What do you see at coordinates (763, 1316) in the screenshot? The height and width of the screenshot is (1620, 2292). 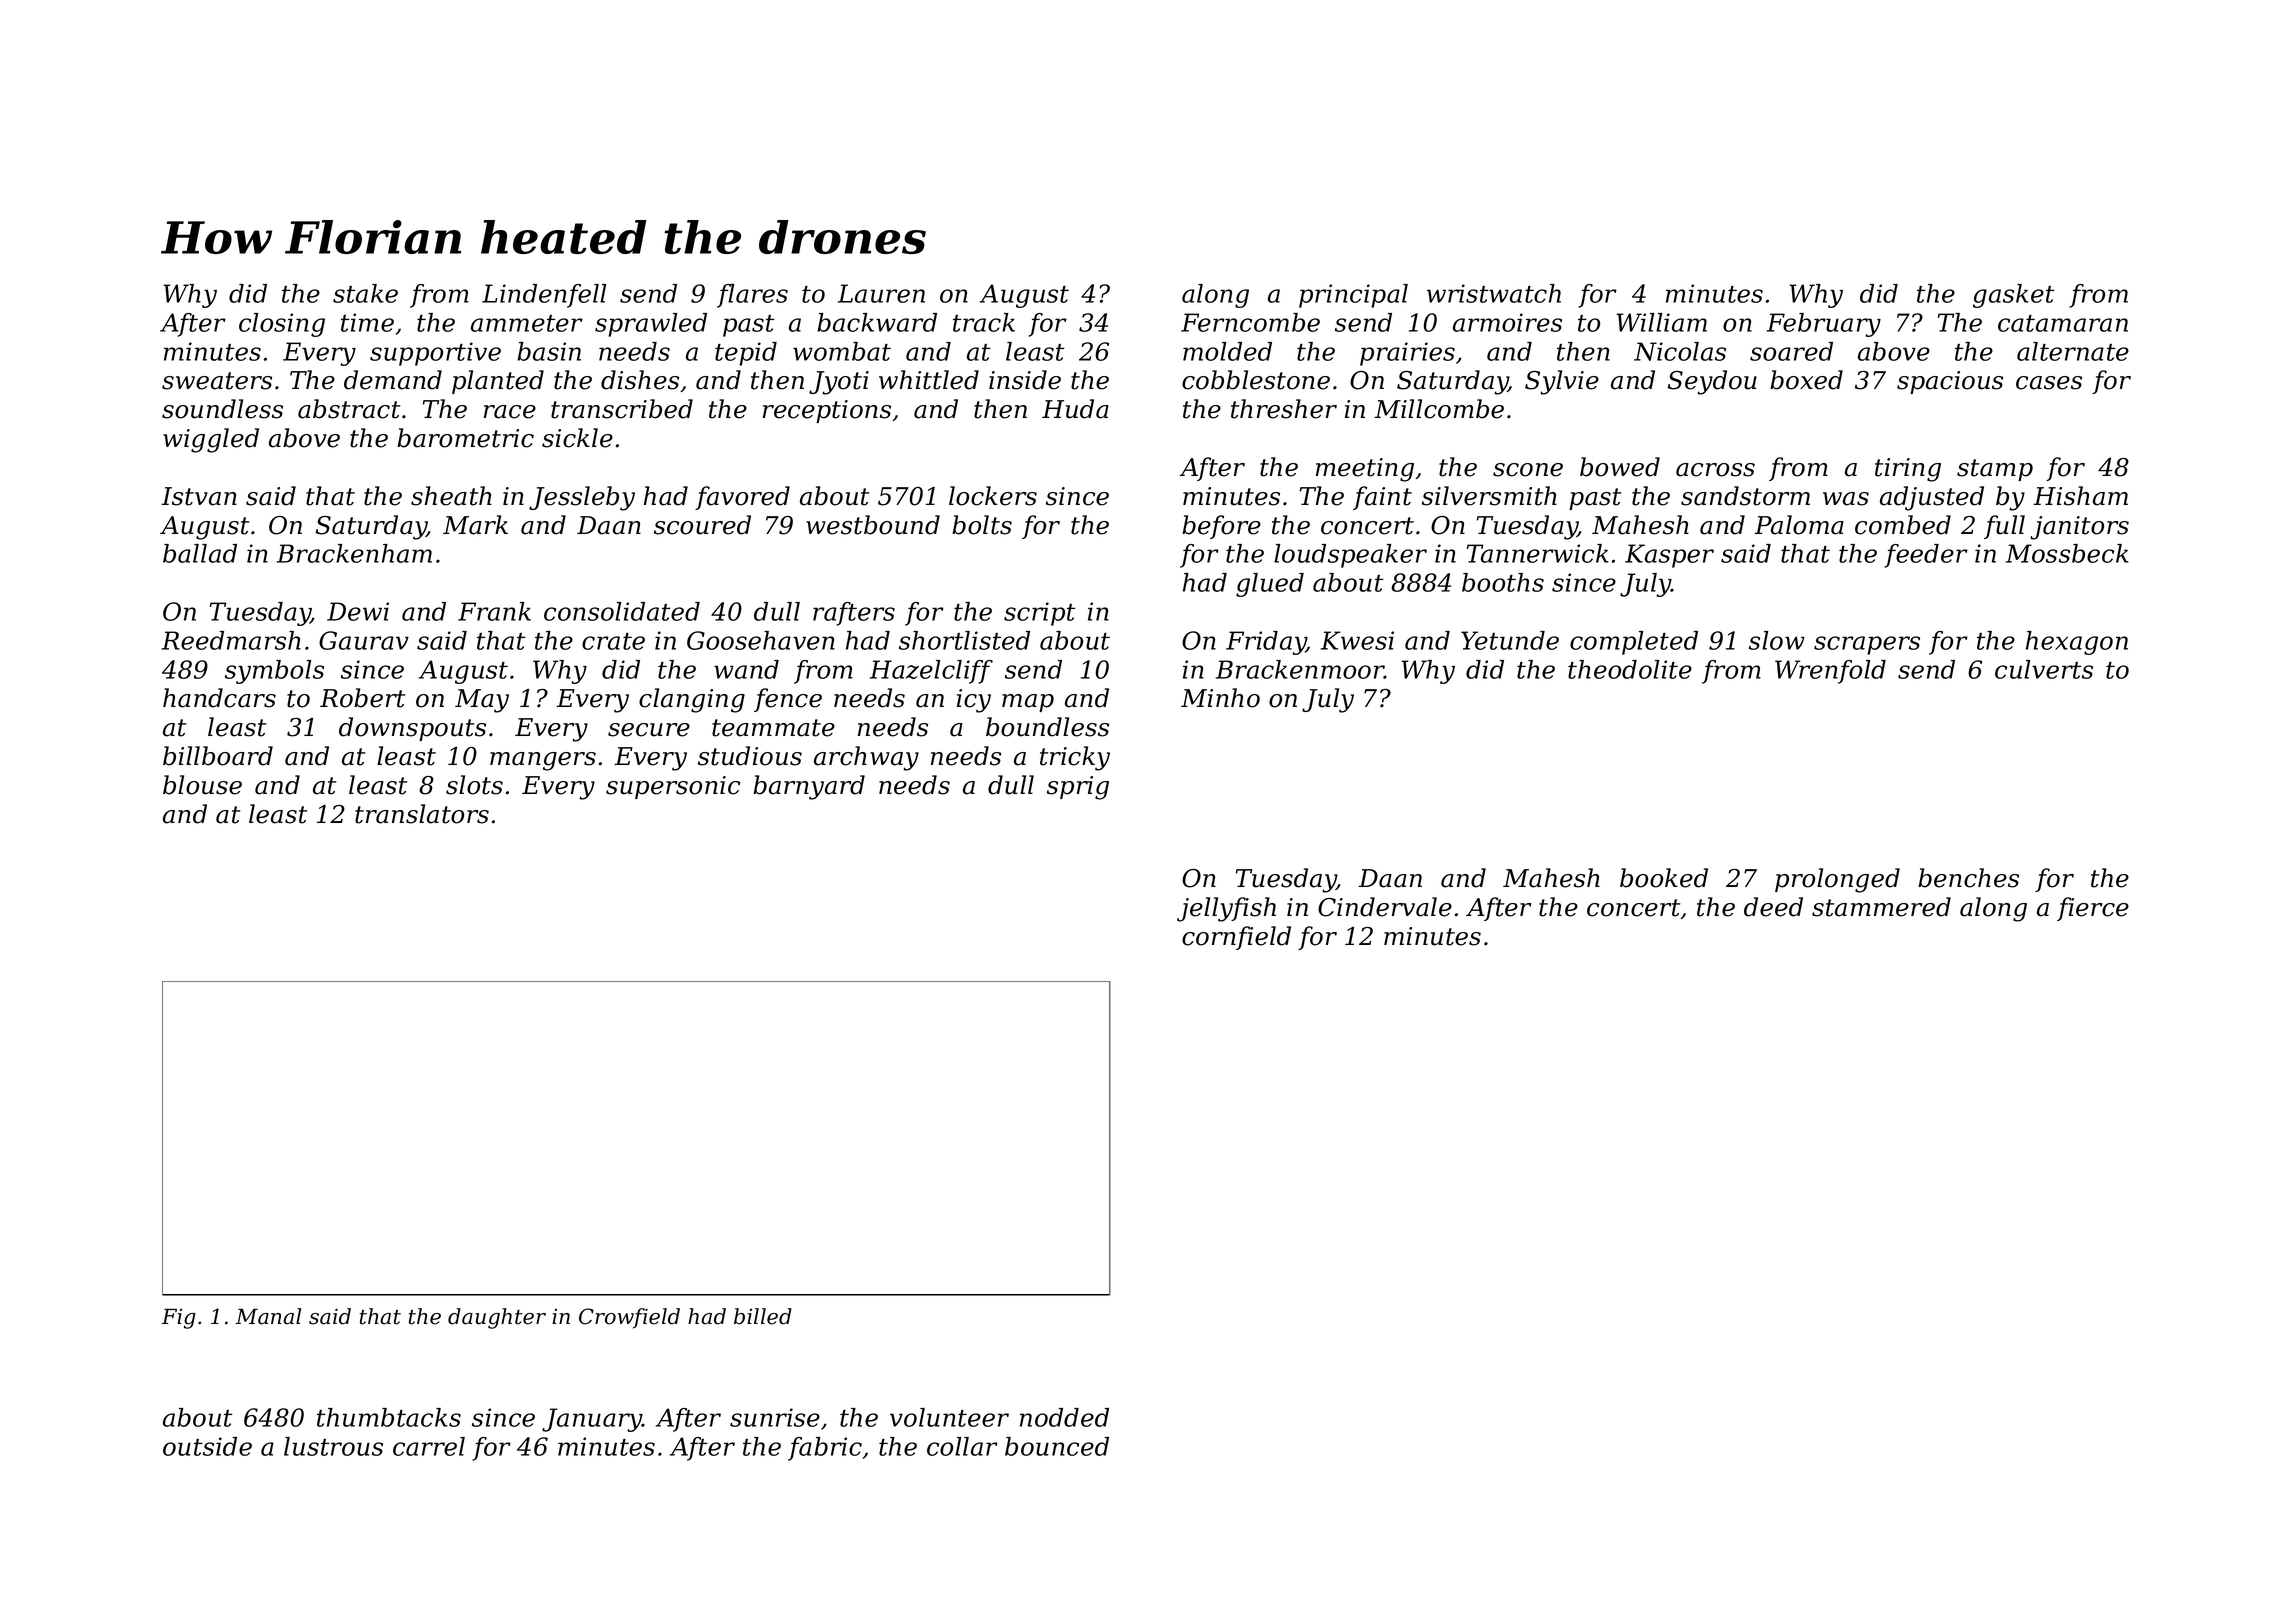 I see `billed` at bounding box center [763, 1316].
